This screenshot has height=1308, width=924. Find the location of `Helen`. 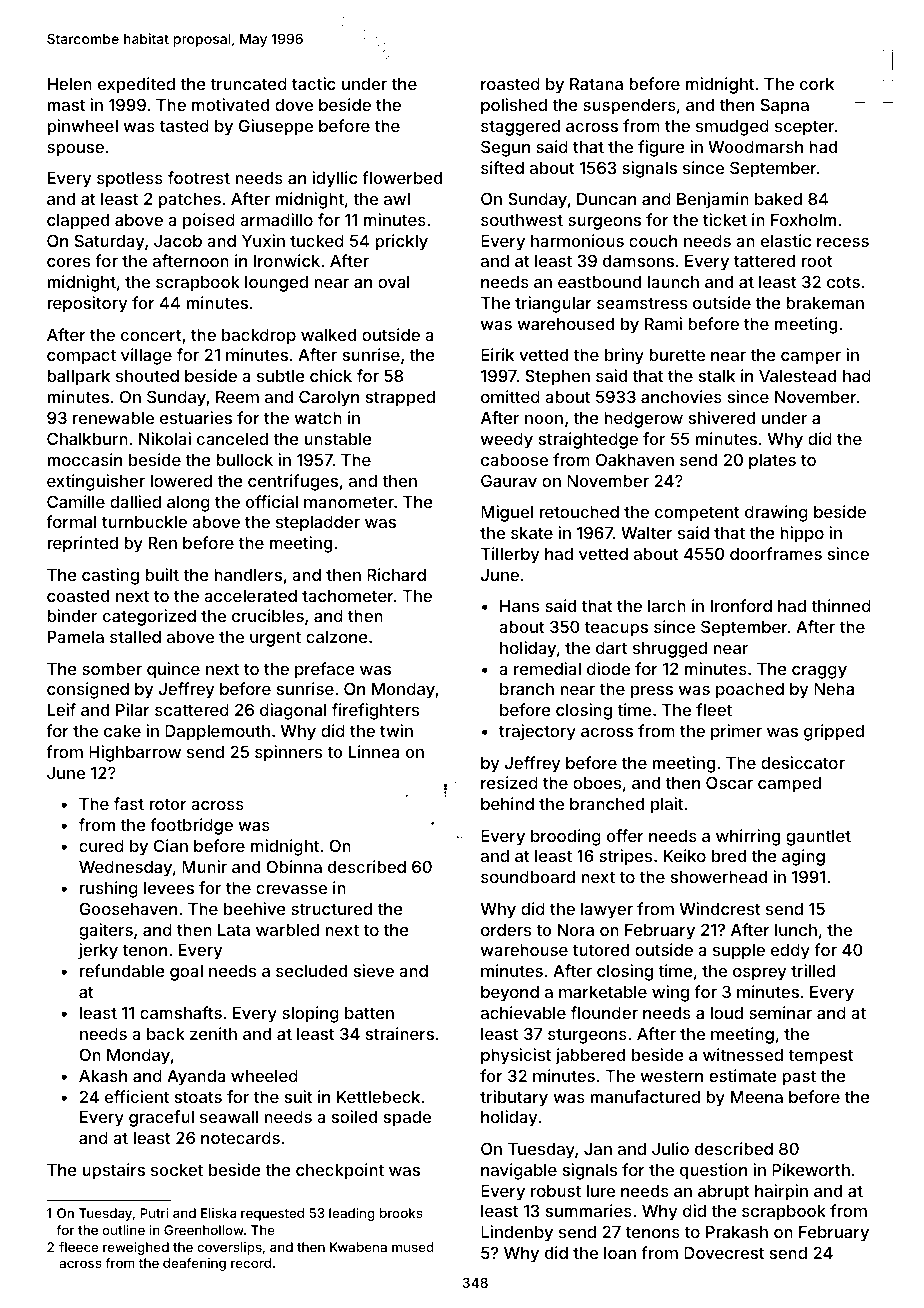

Helen is located at coordinates (70, 84).
